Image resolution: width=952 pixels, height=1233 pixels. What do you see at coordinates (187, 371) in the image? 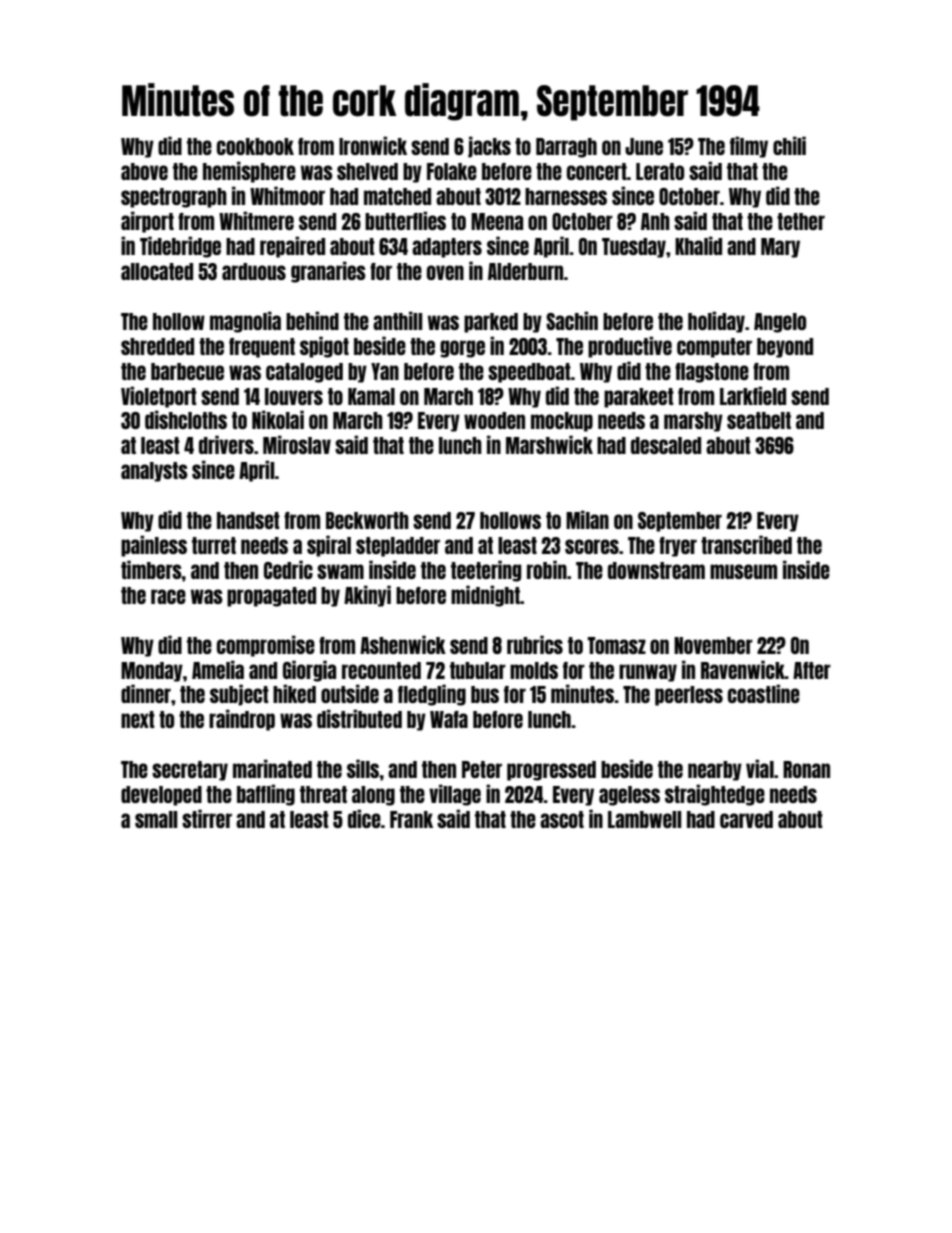
I see `barbecue` at bounding box center [187, 371].
